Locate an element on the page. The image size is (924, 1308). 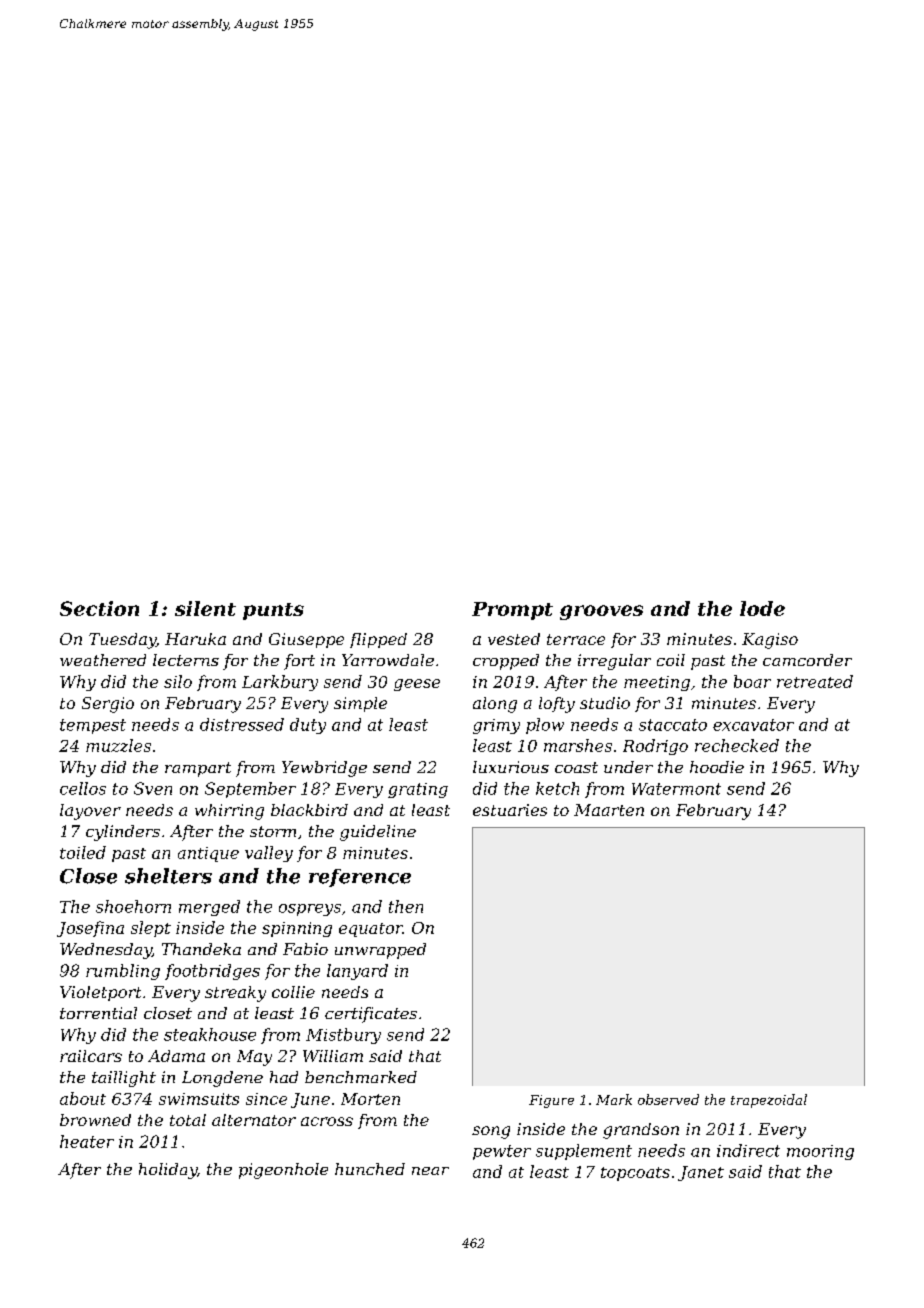
toiled is located at coordinates (83, 852).
